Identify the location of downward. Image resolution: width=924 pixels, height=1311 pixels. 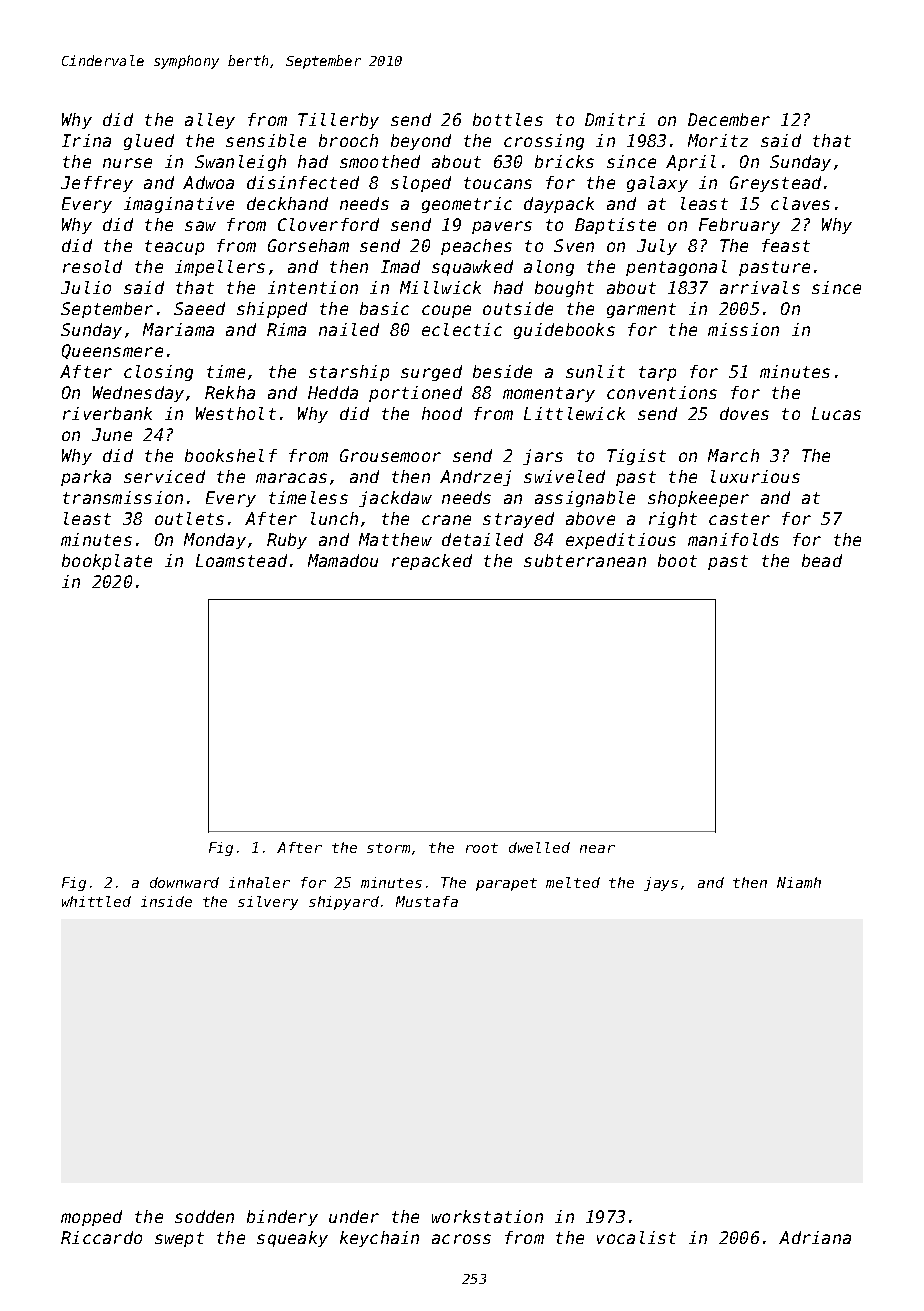
(184, 882).
